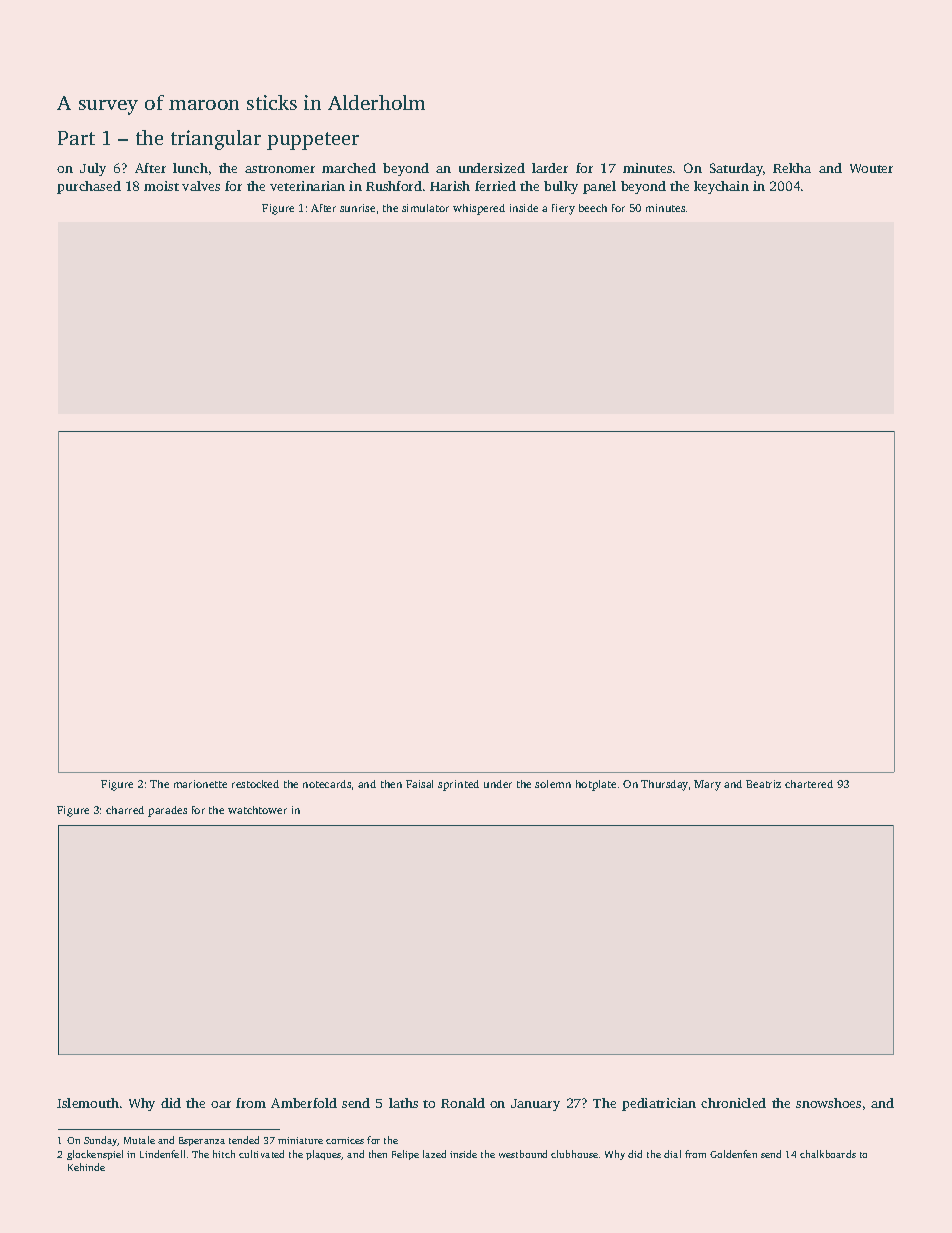 The height and width of the screenshot is (1233, 952). I want to click on Rekha, so click(792, 168).
